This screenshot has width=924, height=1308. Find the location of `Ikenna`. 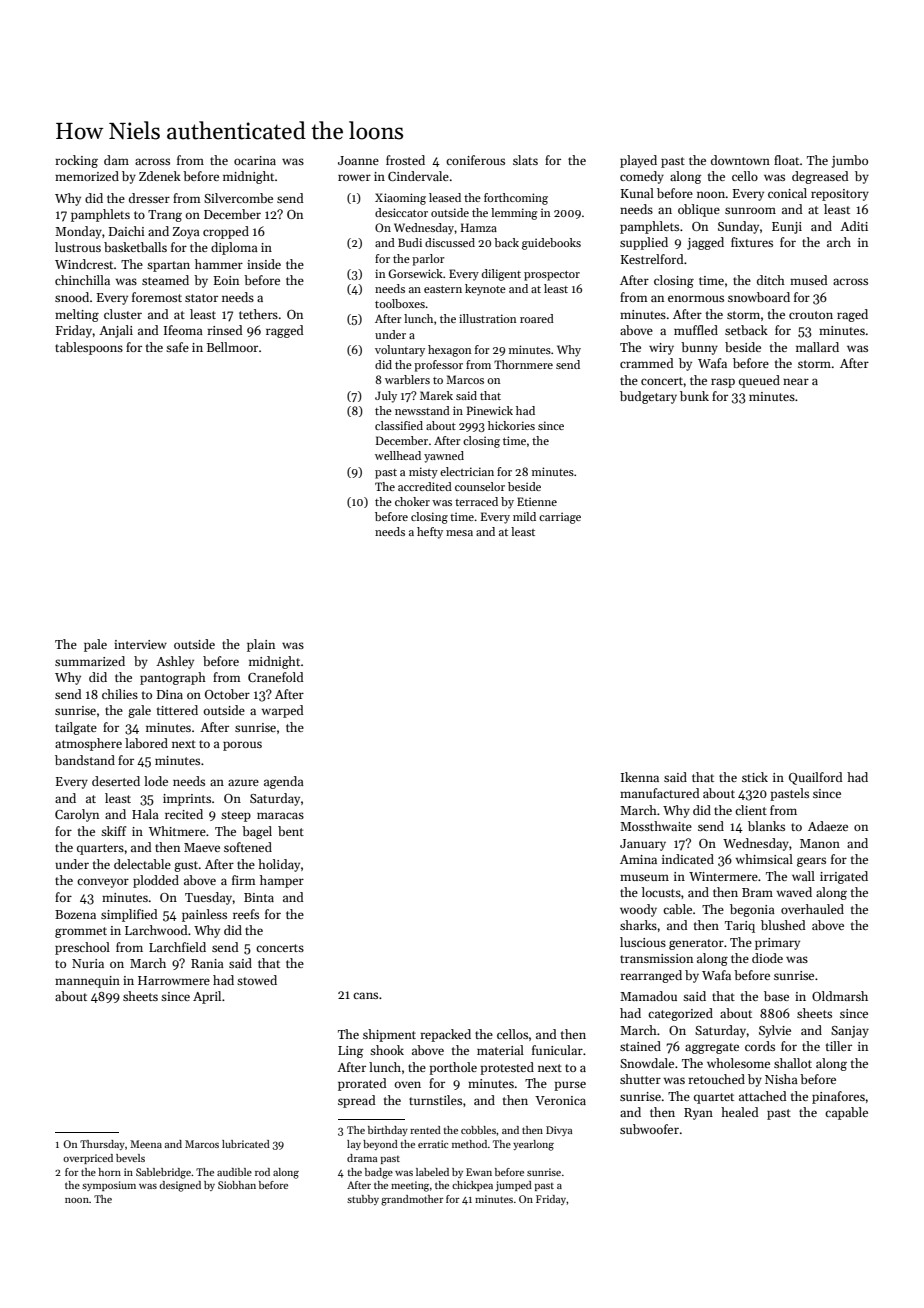

Ikenna is located at coordinates (640, 777).
